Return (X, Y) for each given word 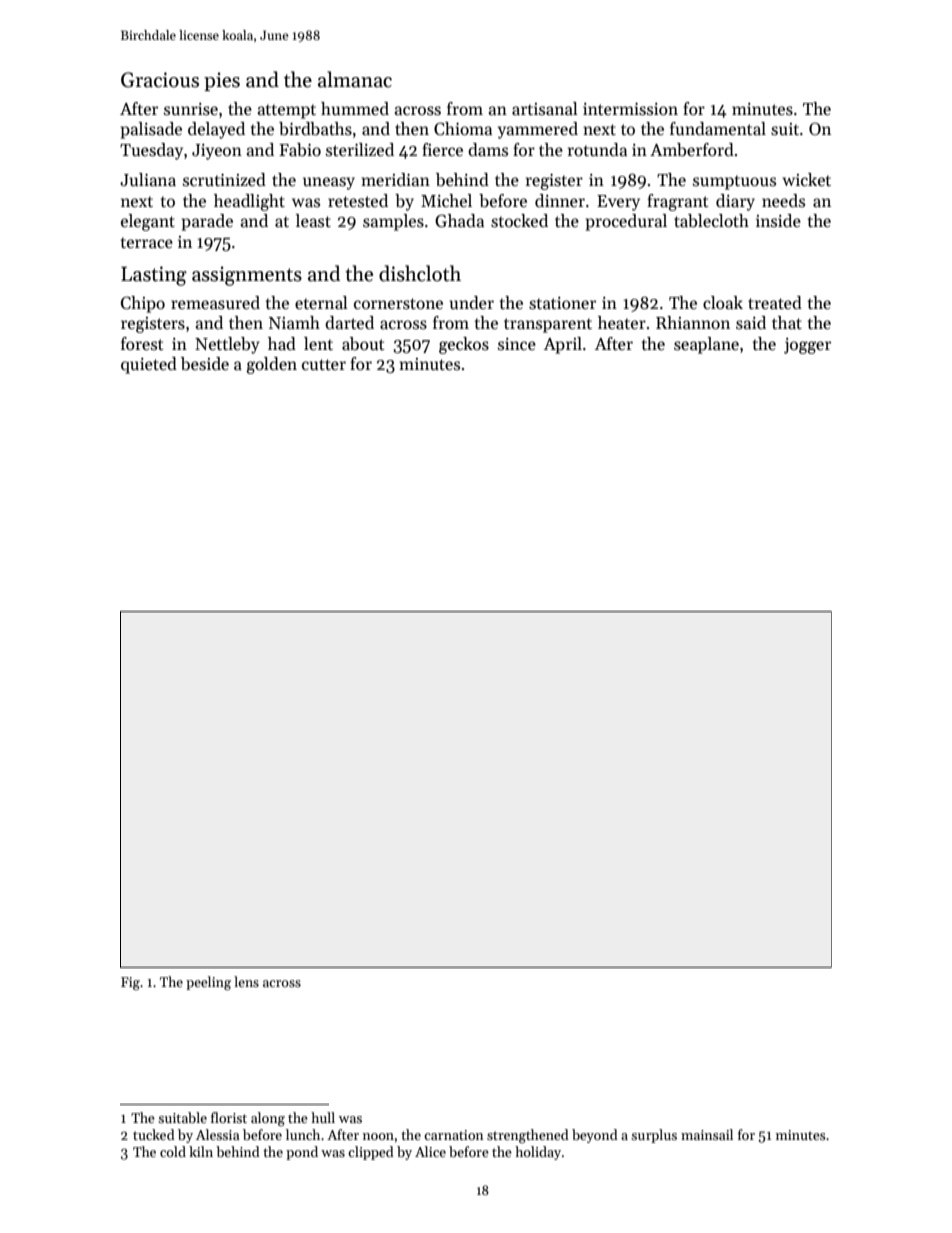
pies (222, 81)
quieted (149, 365)
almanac (355, 79)
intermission (630, 109)
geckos (464, 345)
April (563, 345)
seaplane (706, 345)
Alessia (217, 1134)
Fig (130, 983)
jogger (807, 346)
